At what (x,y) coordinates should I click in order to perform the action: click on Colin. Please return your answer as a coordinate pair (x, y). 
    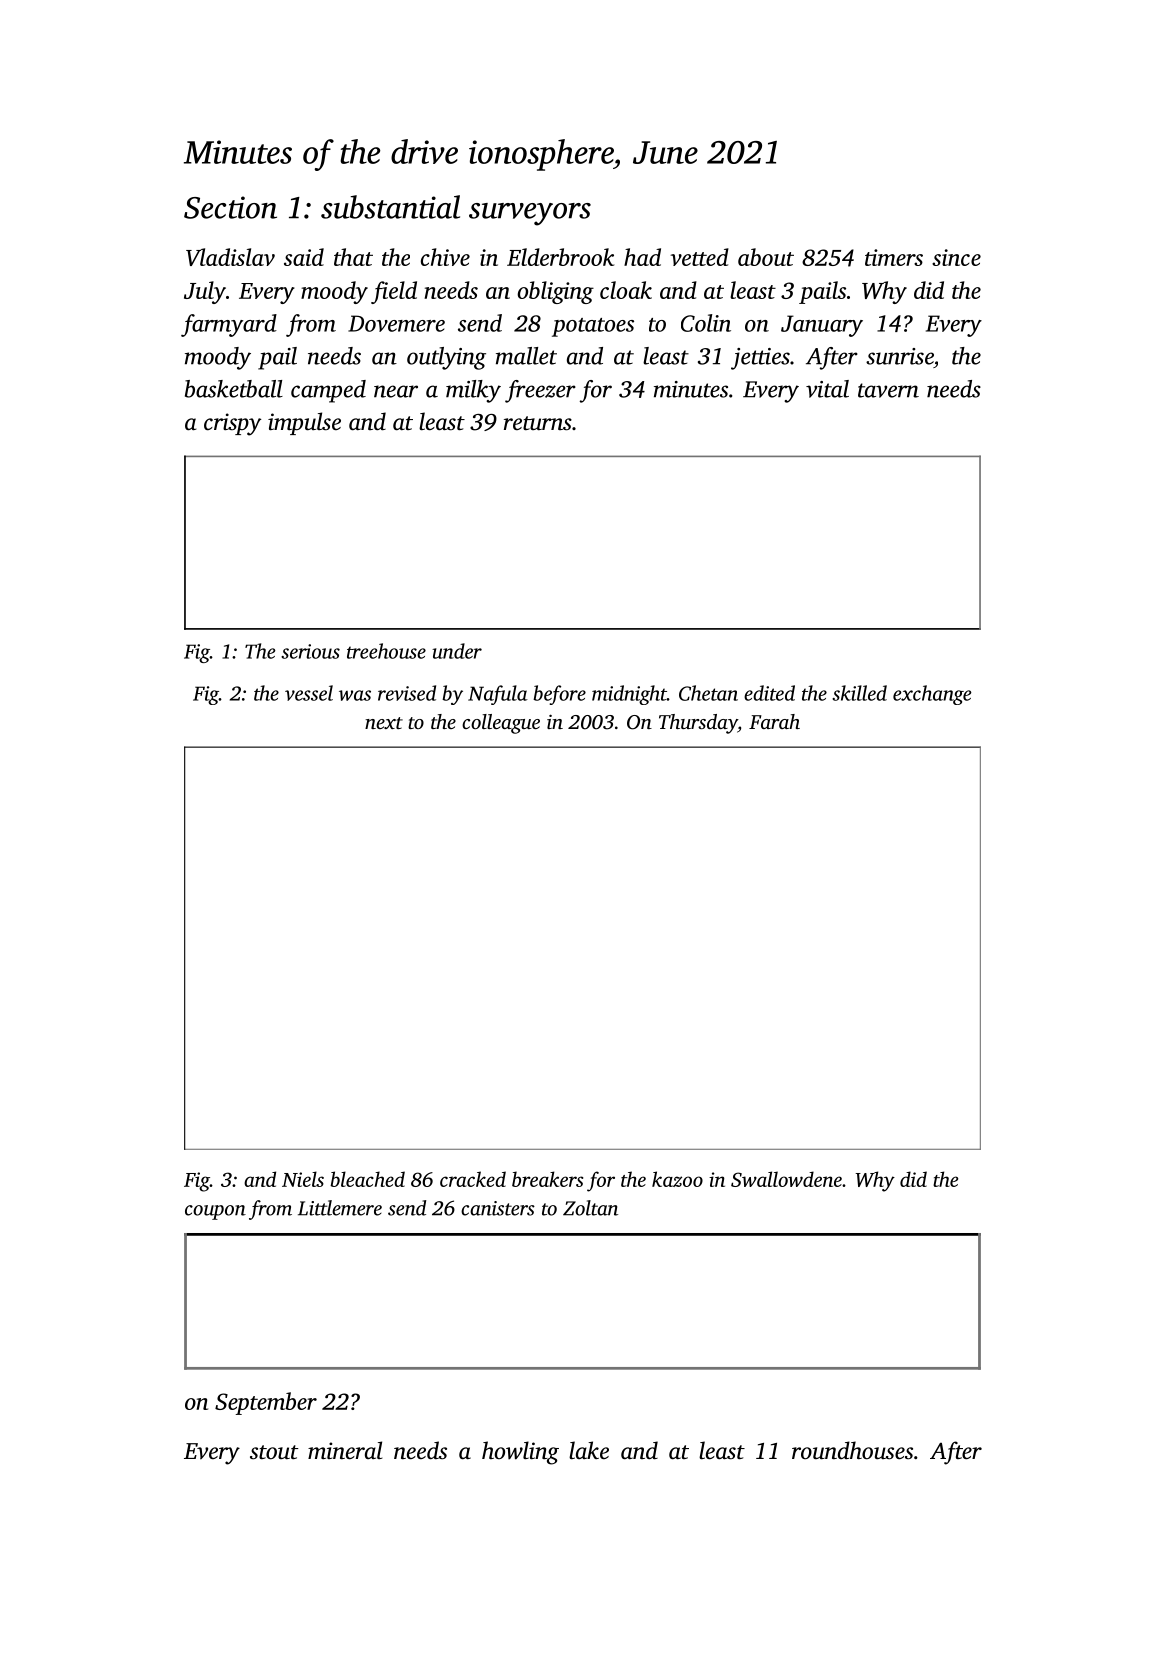
    Looking at the image, I should click on (706, 323).
